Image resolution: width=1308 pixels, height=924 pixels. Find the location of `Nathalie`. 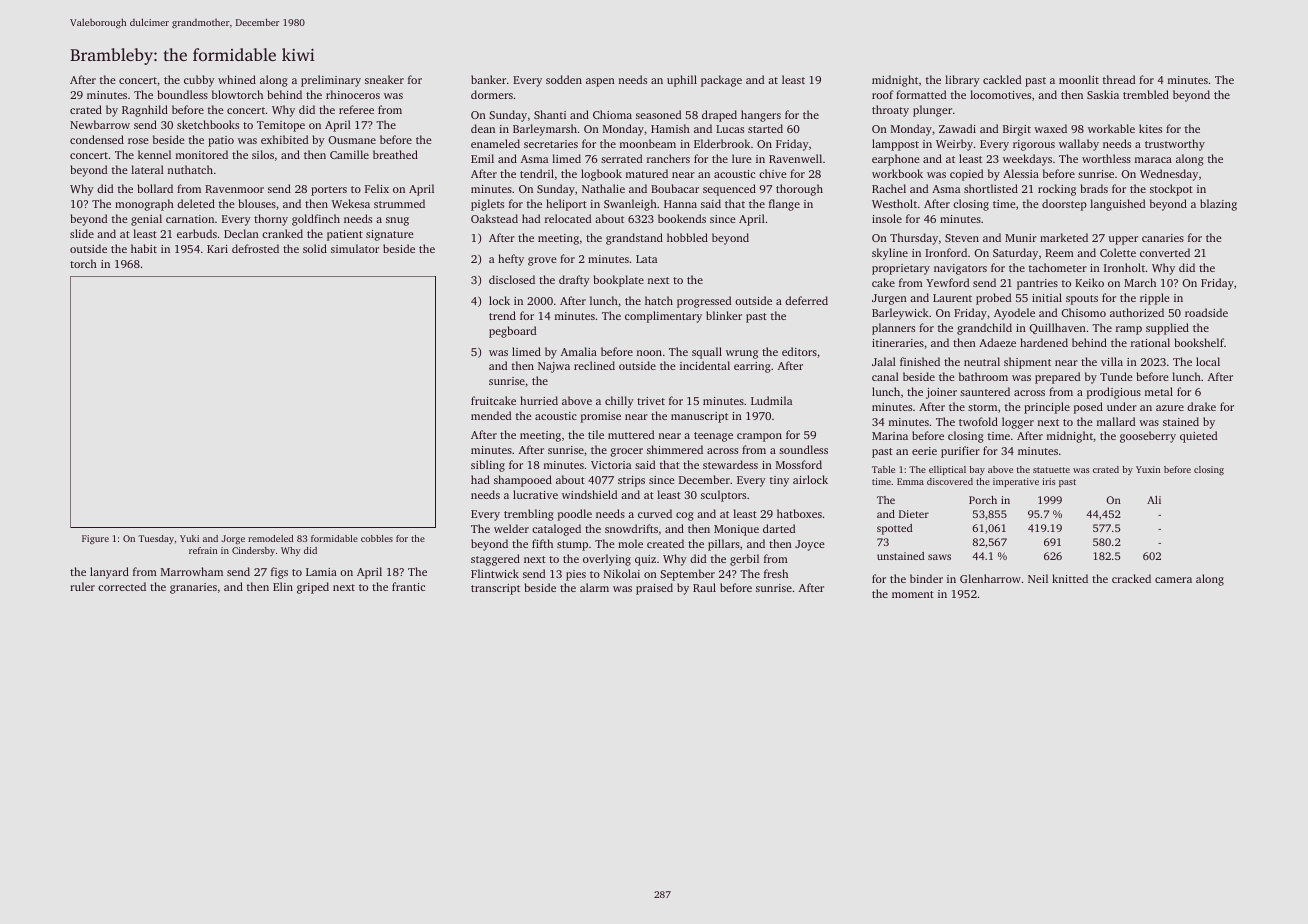

Nathalie is located at coordinates (603, 188).
